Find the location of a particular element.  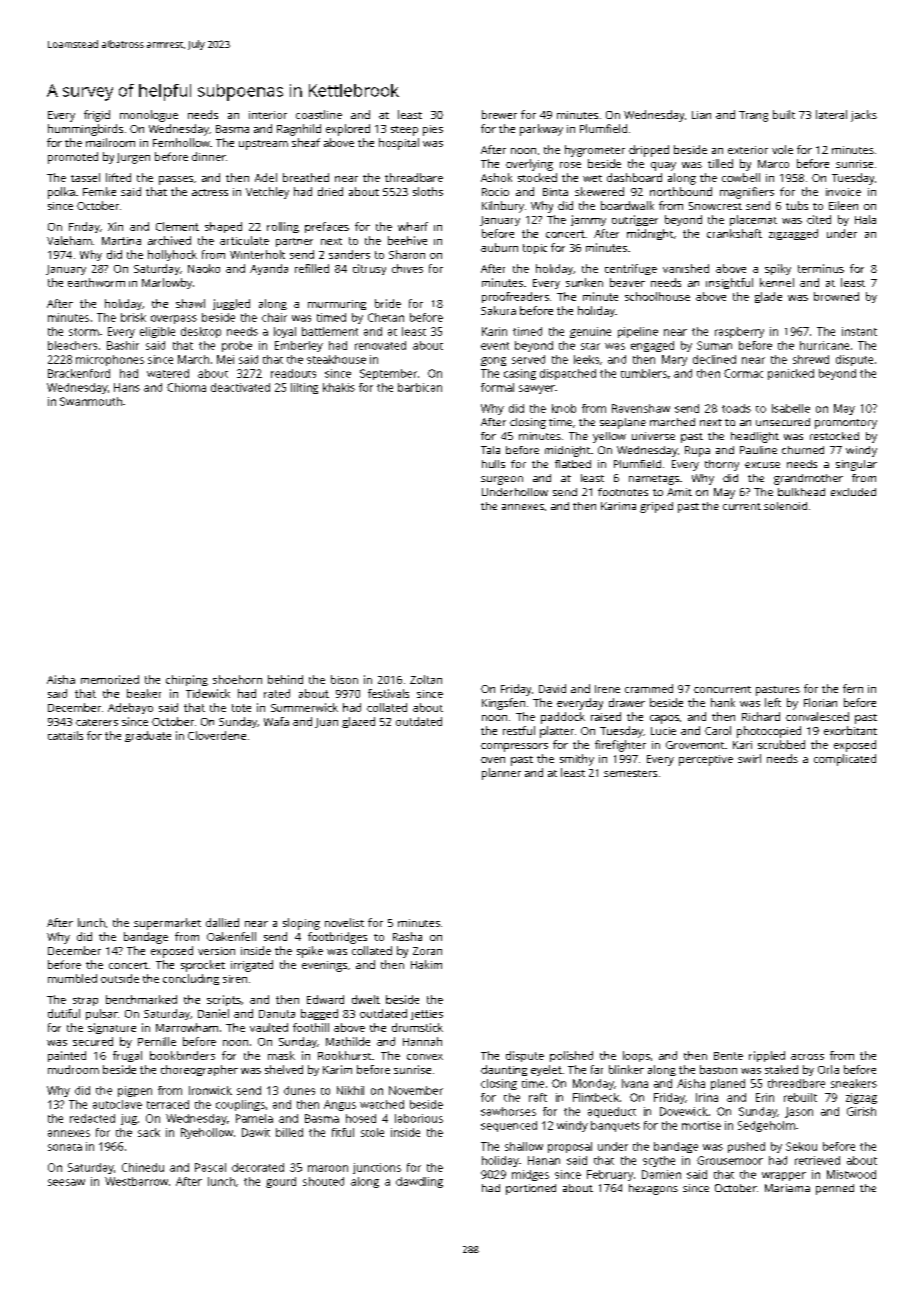

complicated is located at coordinates (845, 760).
